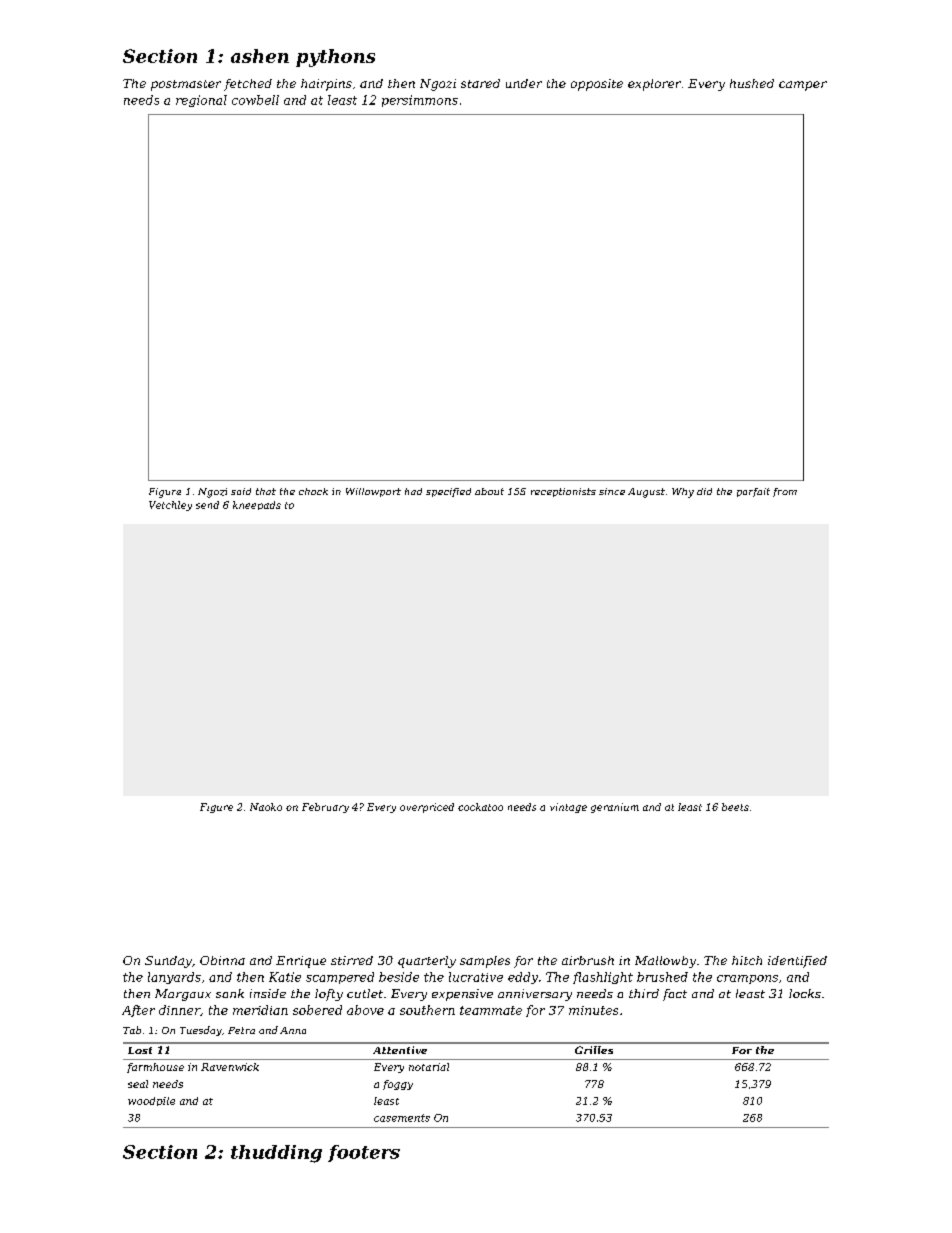 This screenshot has width=952, height=1233. I want to click on specified, so click(448, 492).
